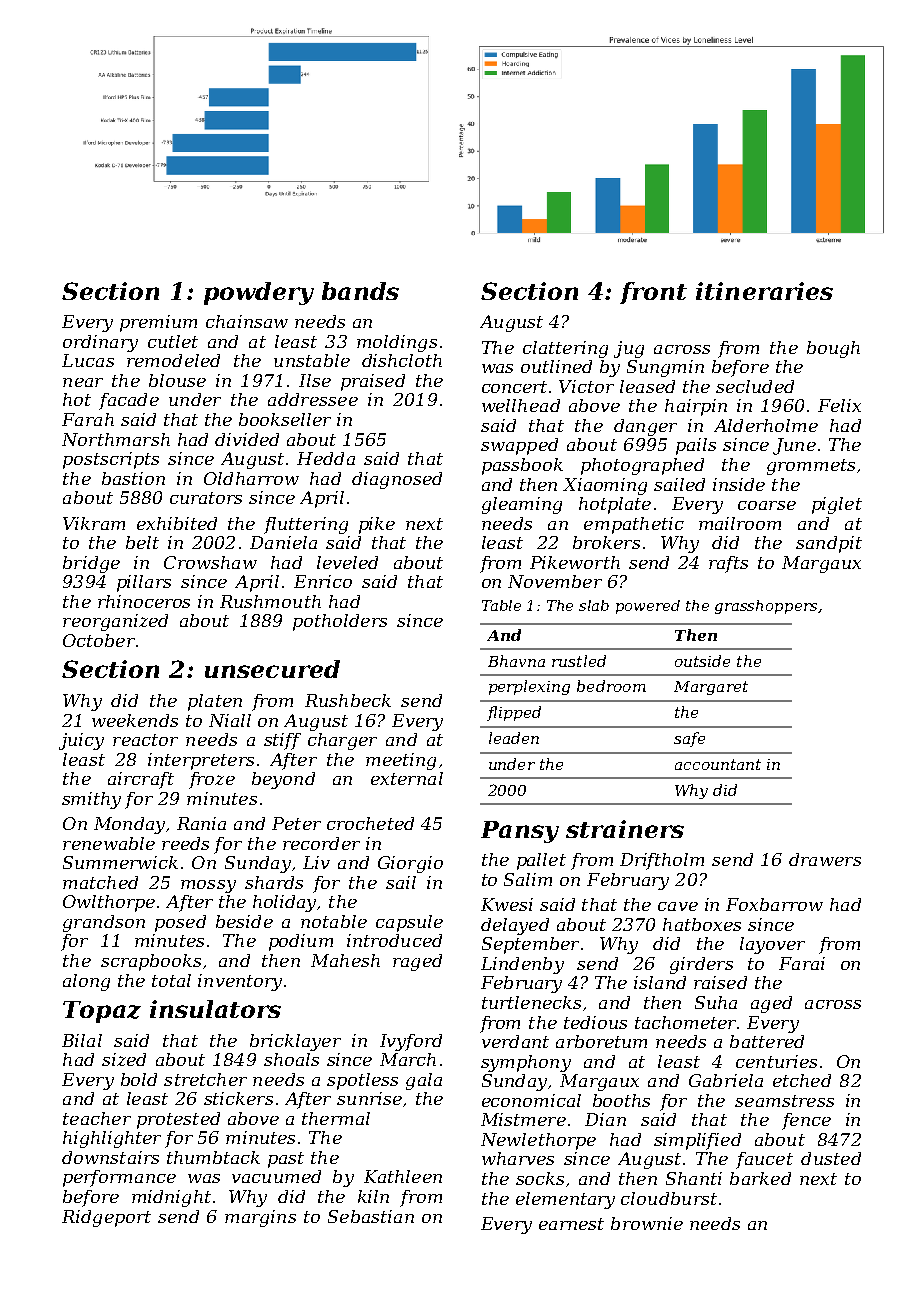 Image resolution: width=924 pixels, height=1314 pixels. Describe the element at coordinates (106, 1218) in the screenshot. I see `Ridgeport` at that location.
